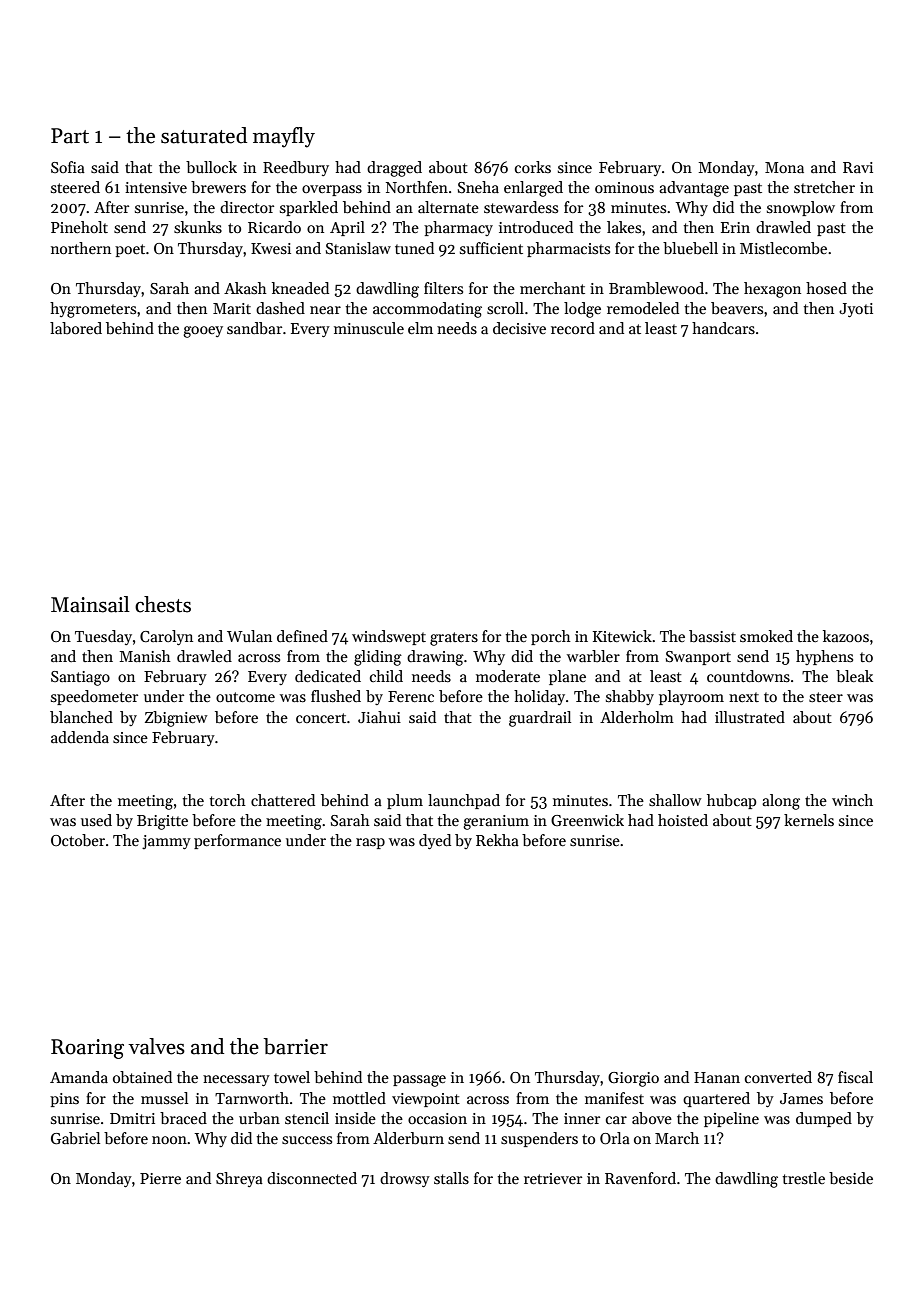 The image size is (924, 1308). Describe the element at coordinates (426, 1100) in the document. I see `viewpoint` at that location.
